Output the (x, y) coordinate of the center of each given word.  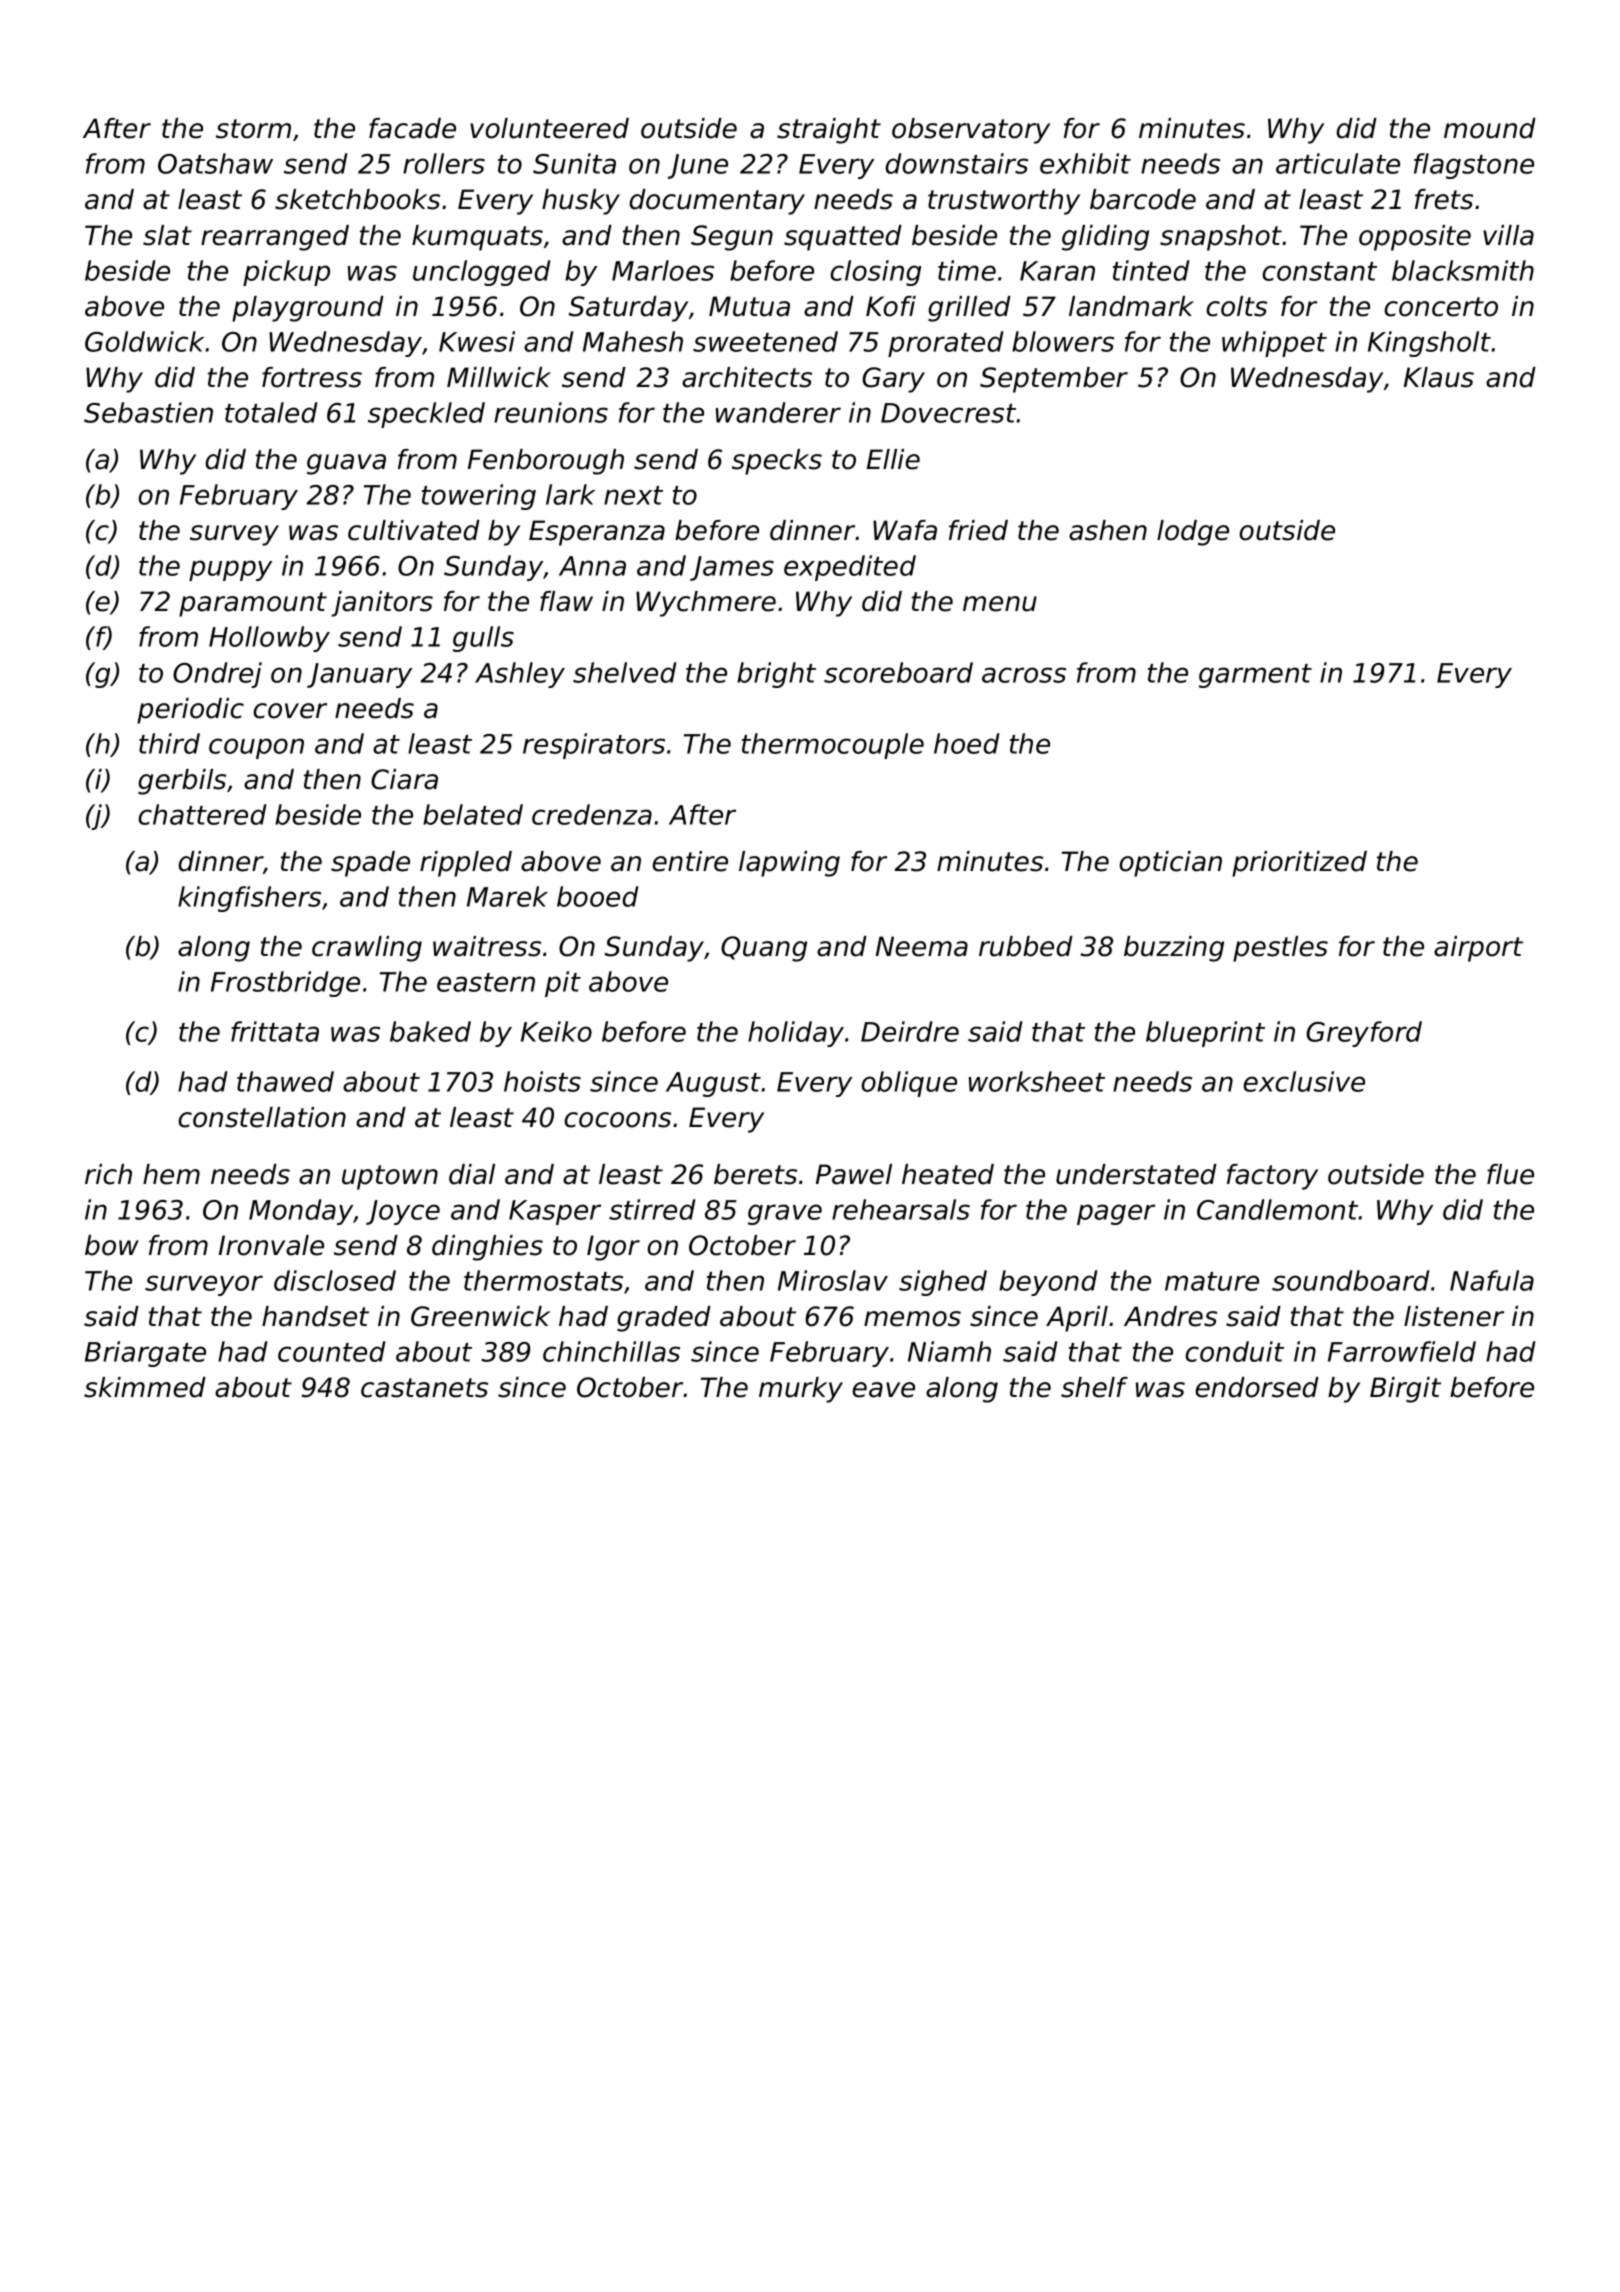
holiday (796, 1034)
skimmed (145, 1387)
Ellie (893, 459)
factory (1272, 1177)
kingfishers (249, 899)
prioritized (1299, 864)
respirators (594, 746)
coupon (256, 748)
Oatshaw (215, 163)
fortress (312, 377)
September (1054, 380)
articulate (1338, 163)
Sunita (574, 163)
